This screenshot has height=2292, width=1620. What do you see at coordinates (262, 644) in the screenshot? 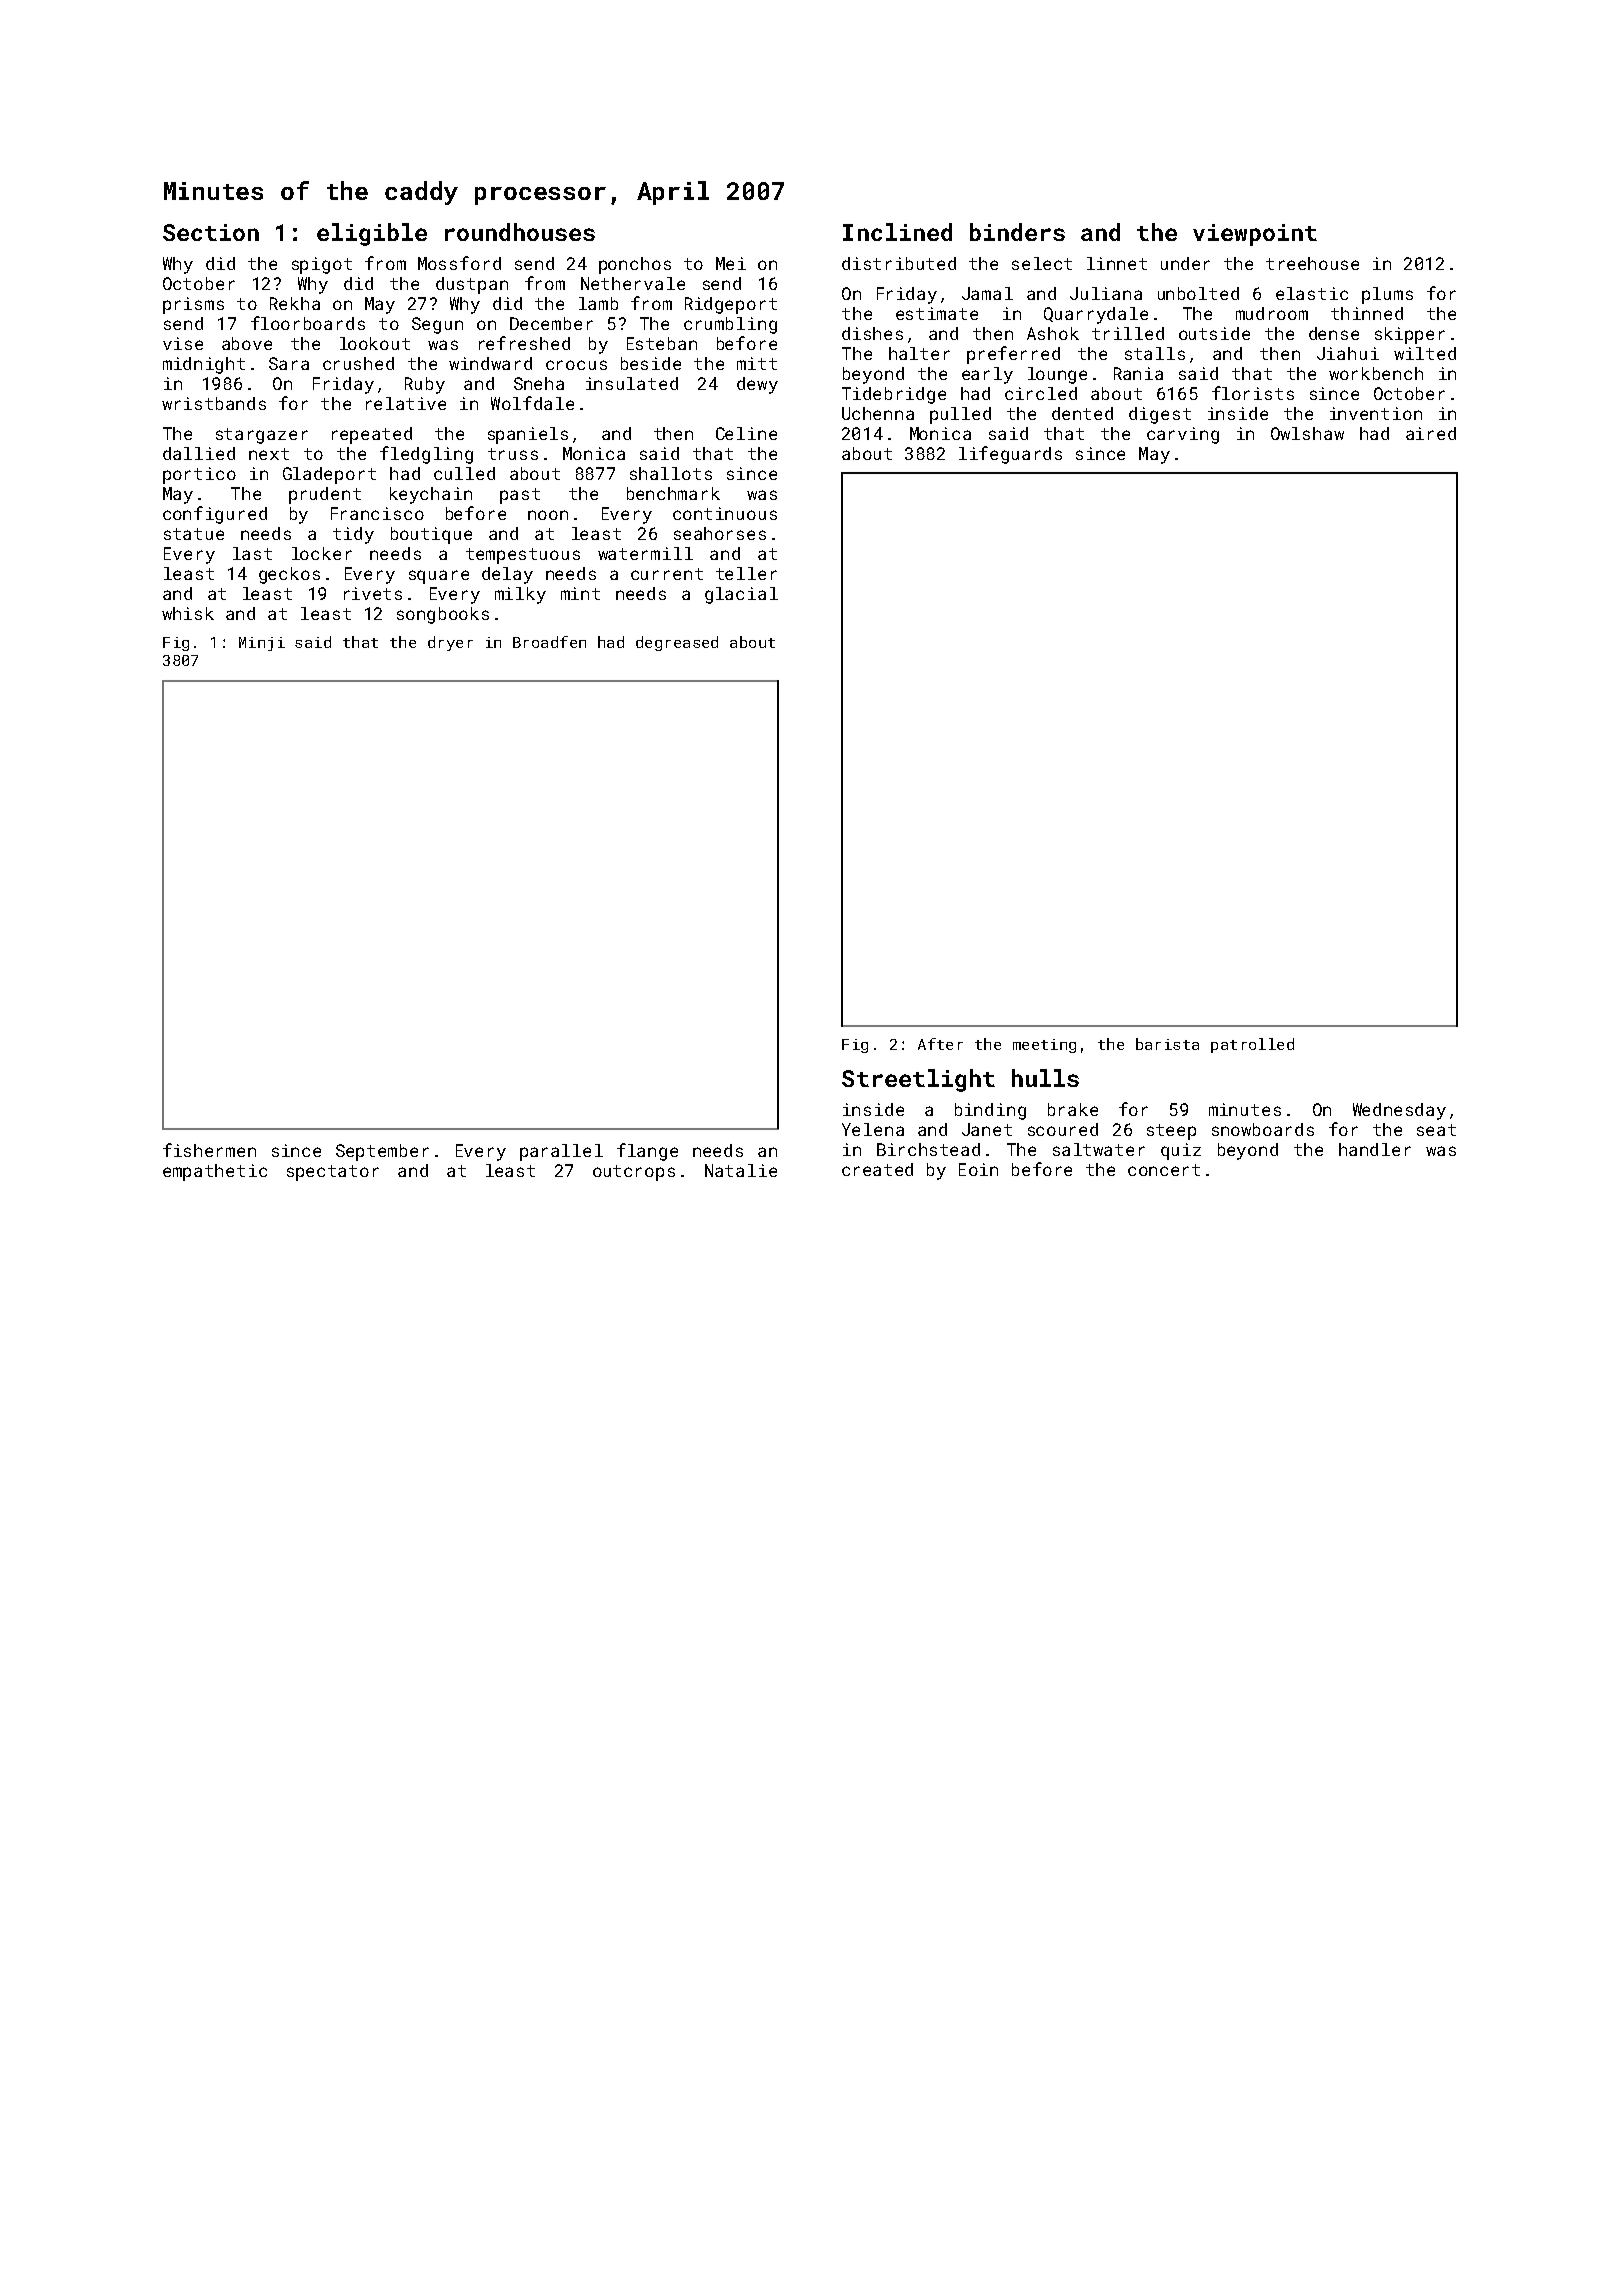
I see `Minji` at bounding box center [262, 644].
